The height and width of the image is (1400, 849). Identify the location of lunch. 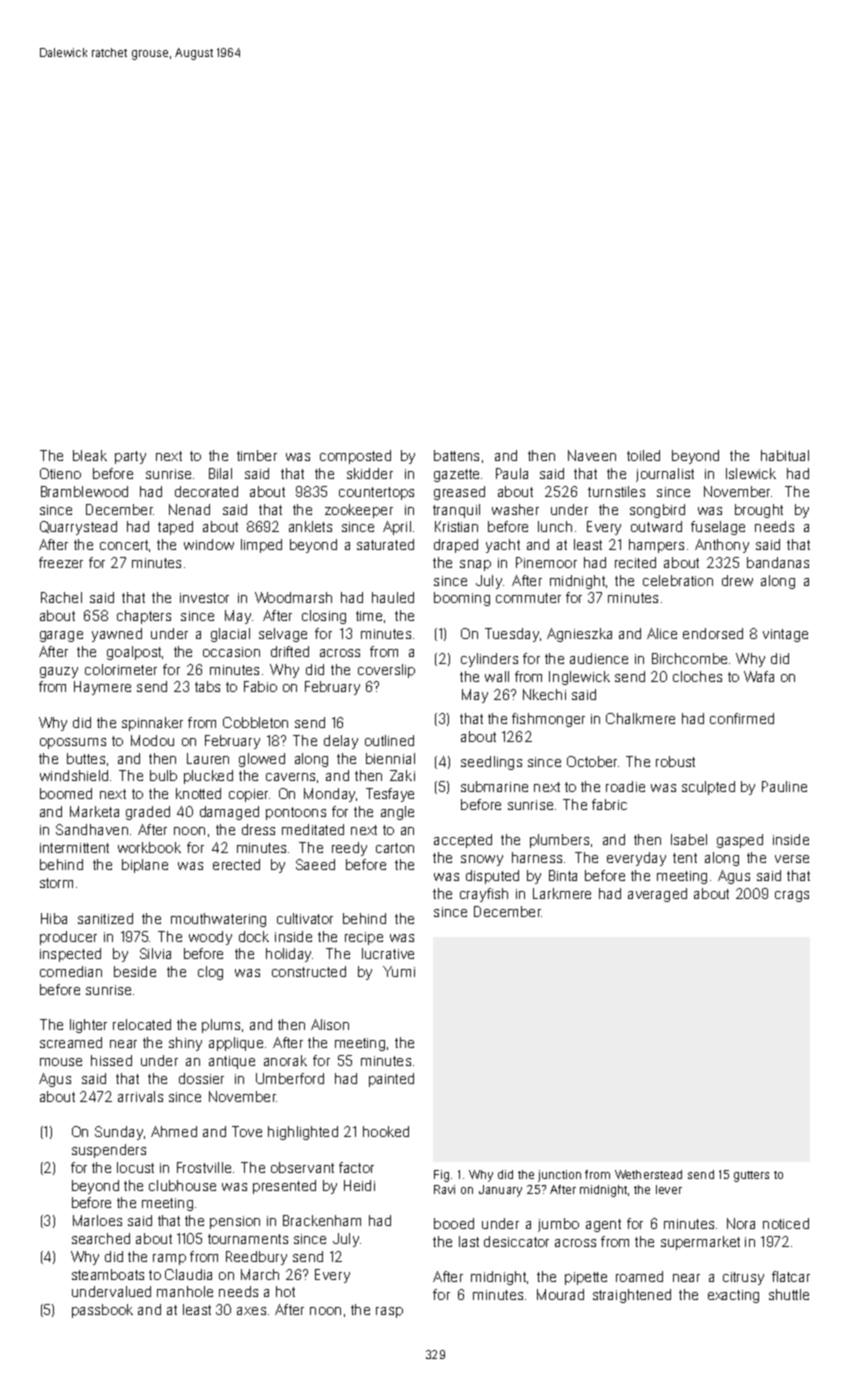
(555, 526).
